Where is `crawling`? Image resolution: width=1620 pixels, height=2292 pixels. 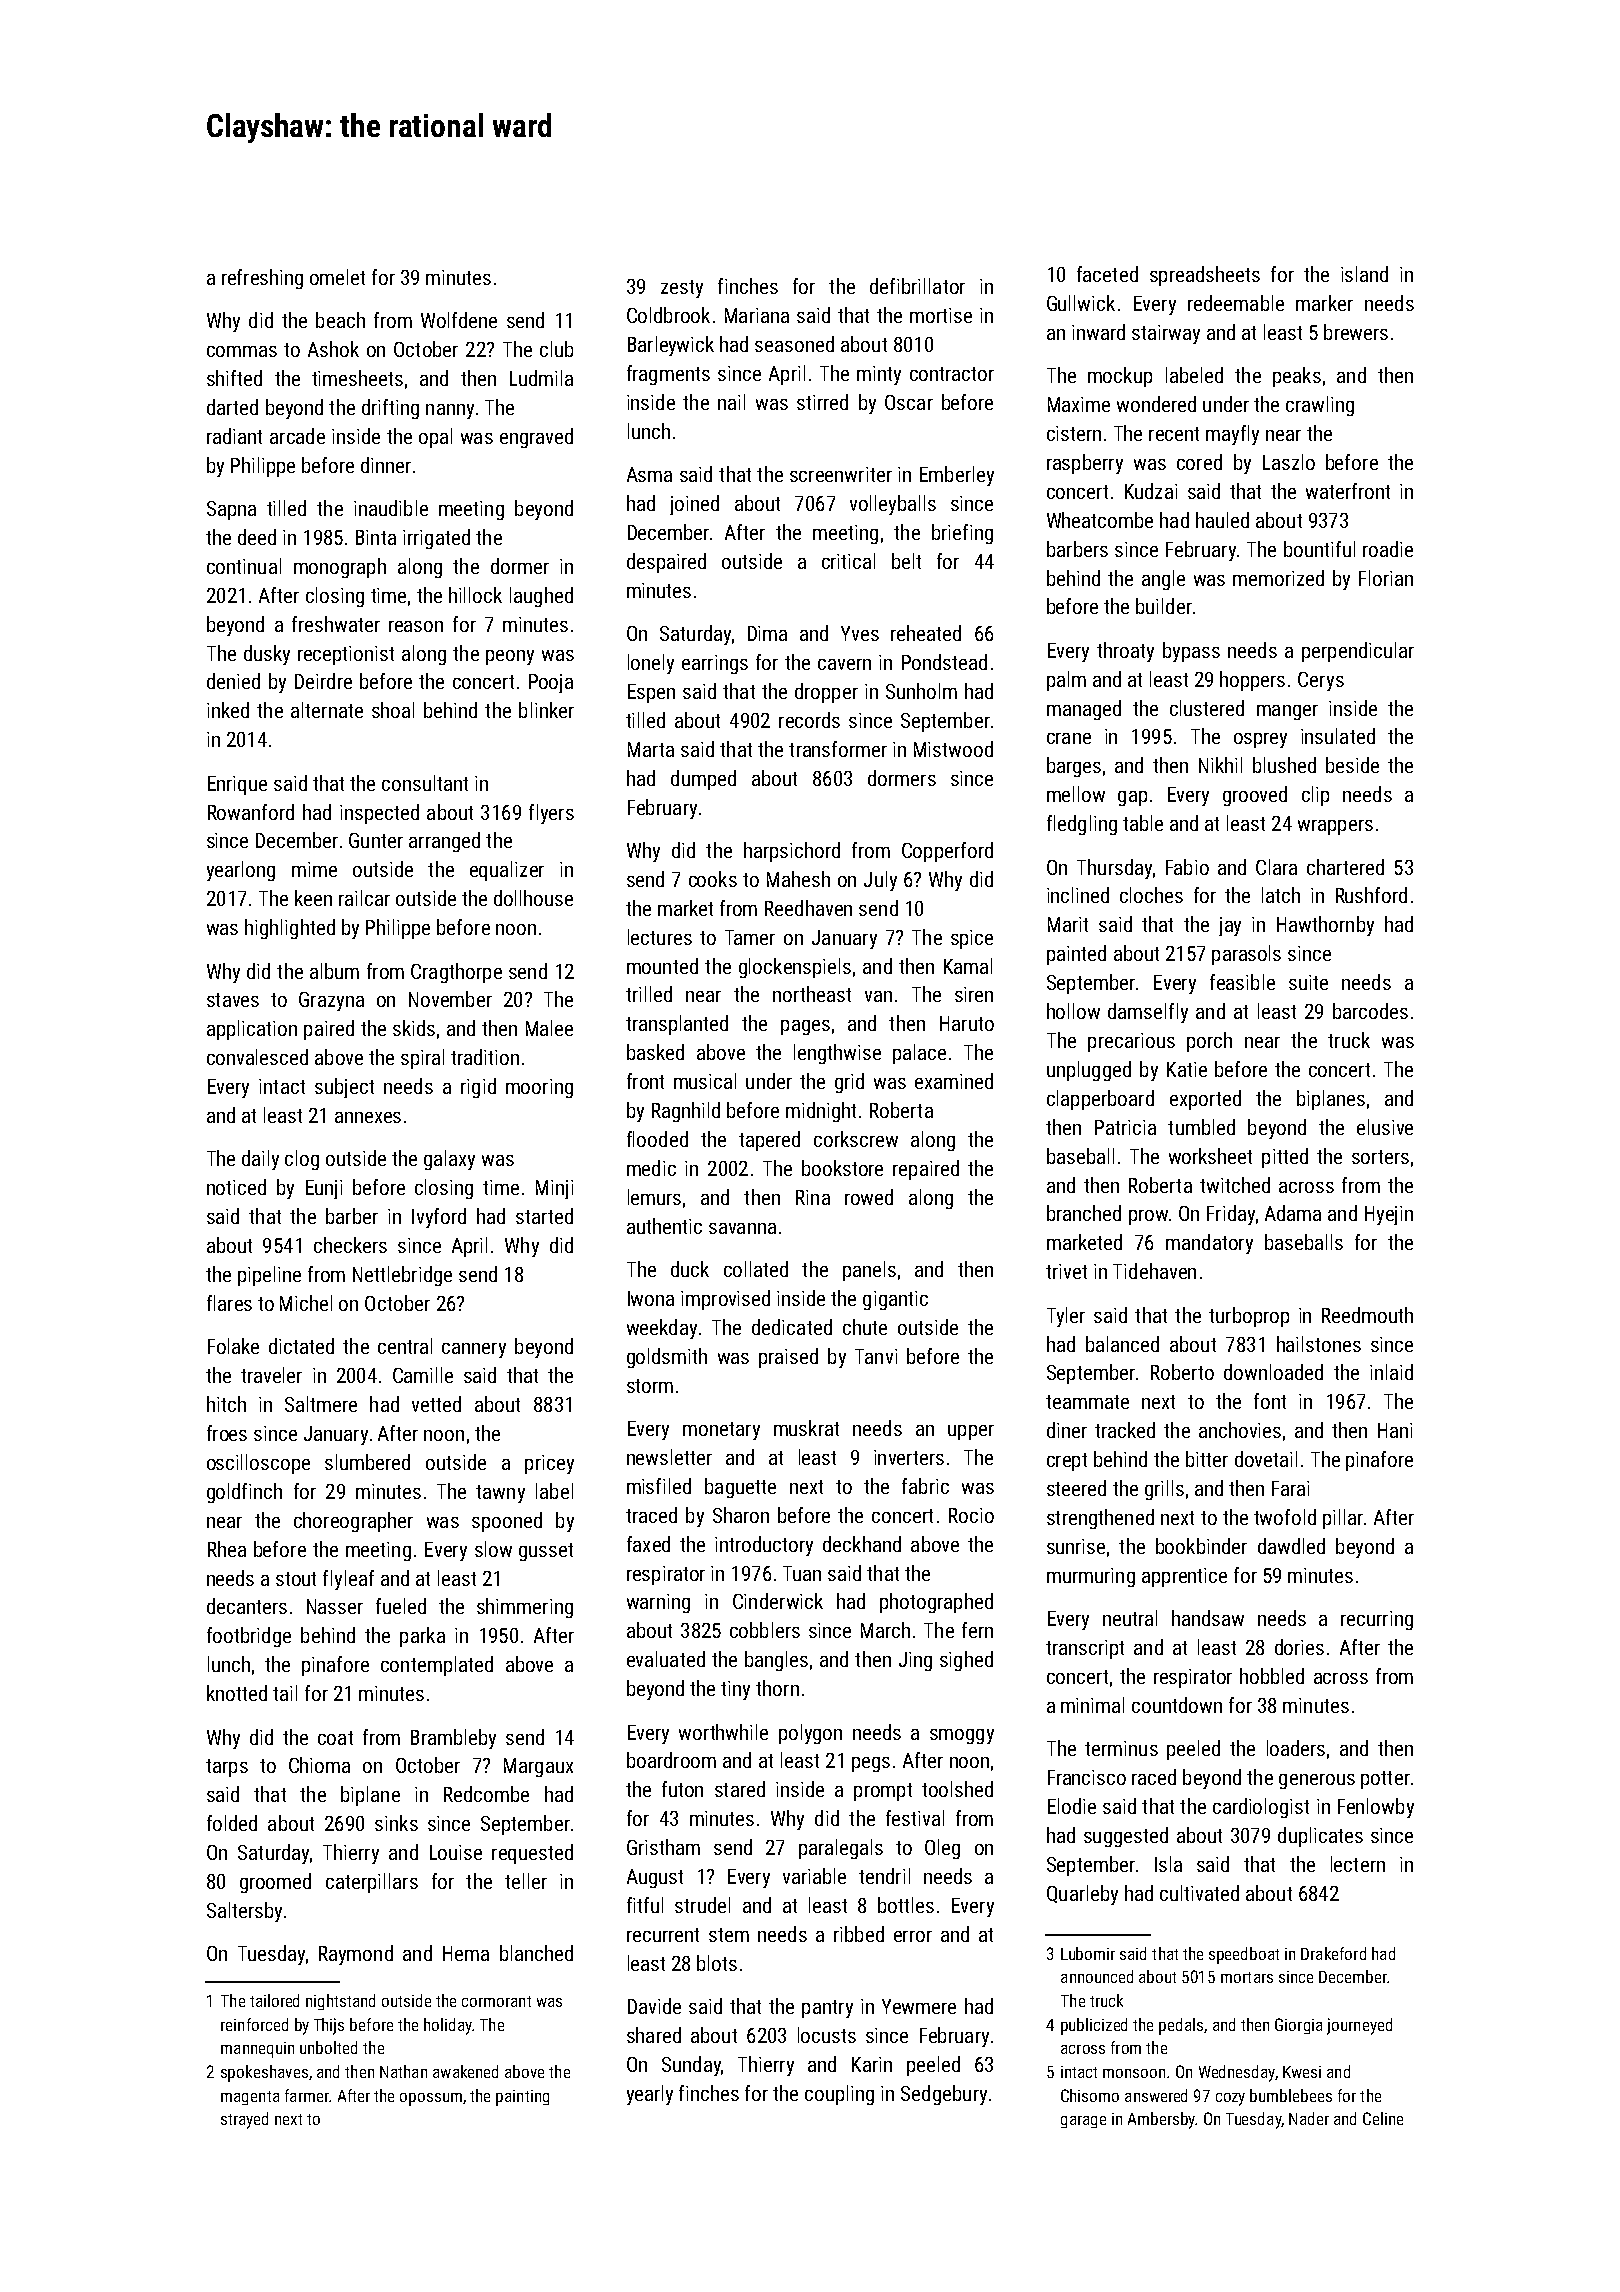 crawling is located at coordinates (1320, 406).
